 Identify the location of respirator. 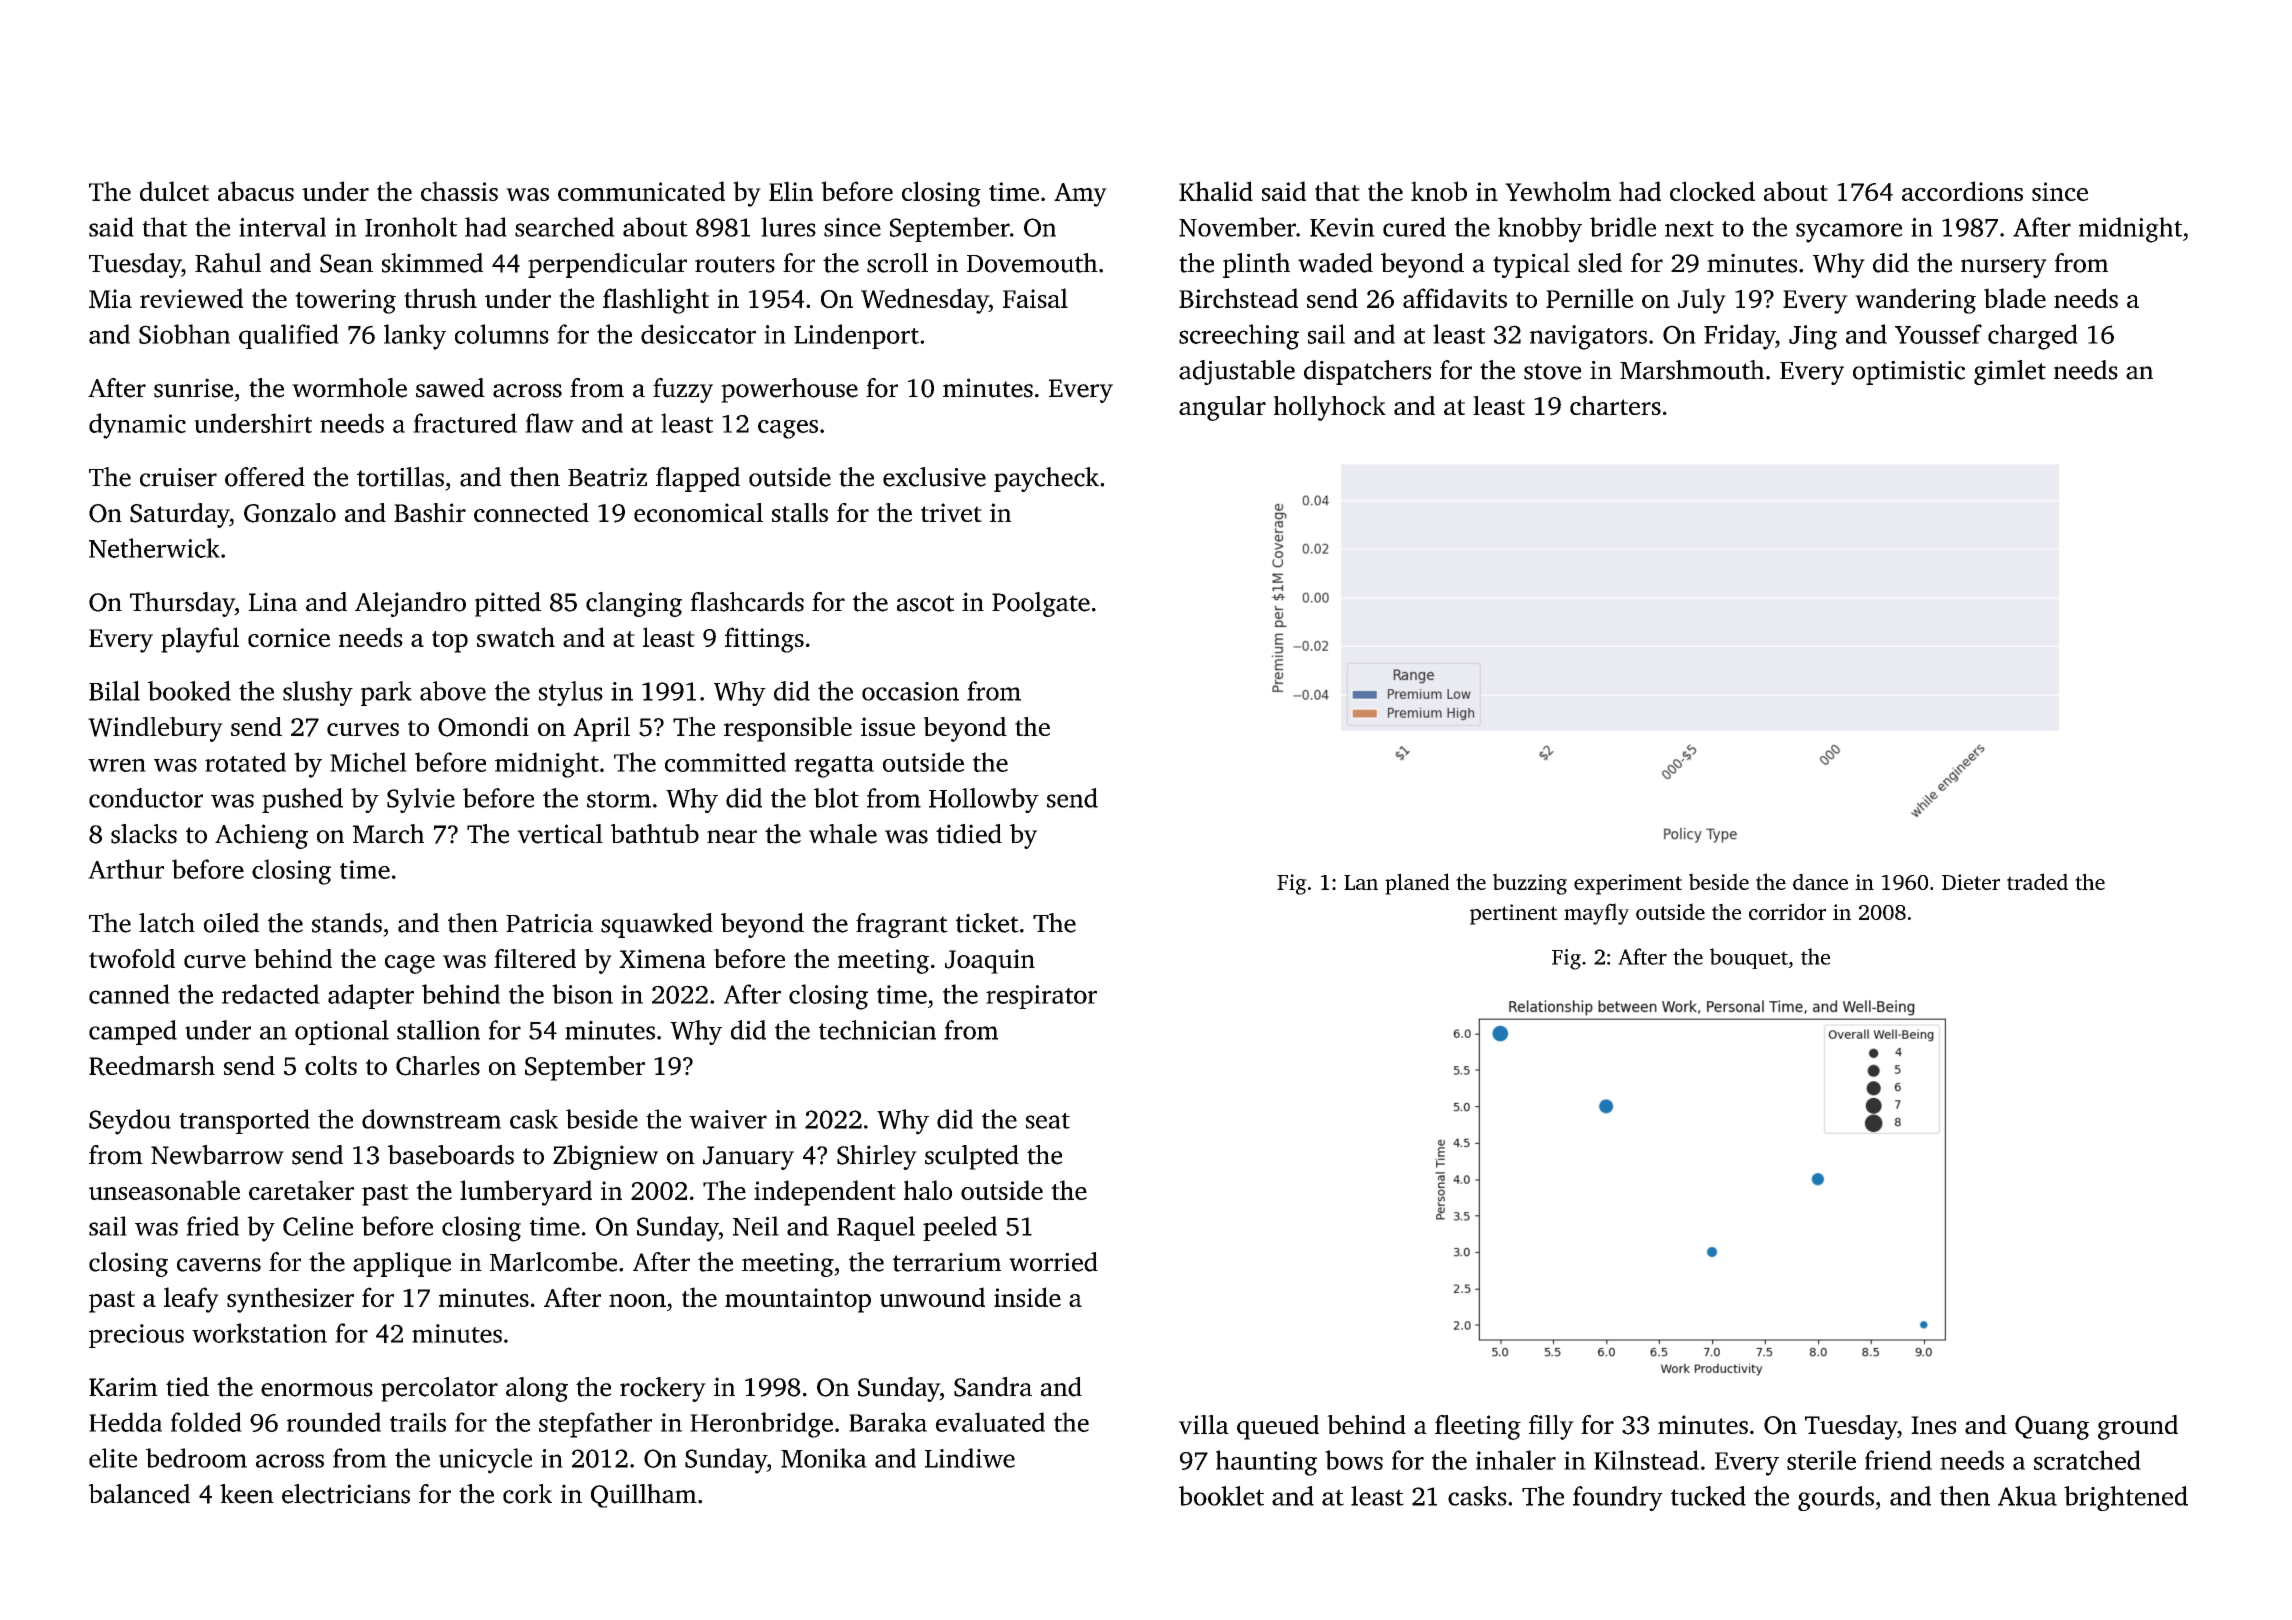
(1041, 997).
